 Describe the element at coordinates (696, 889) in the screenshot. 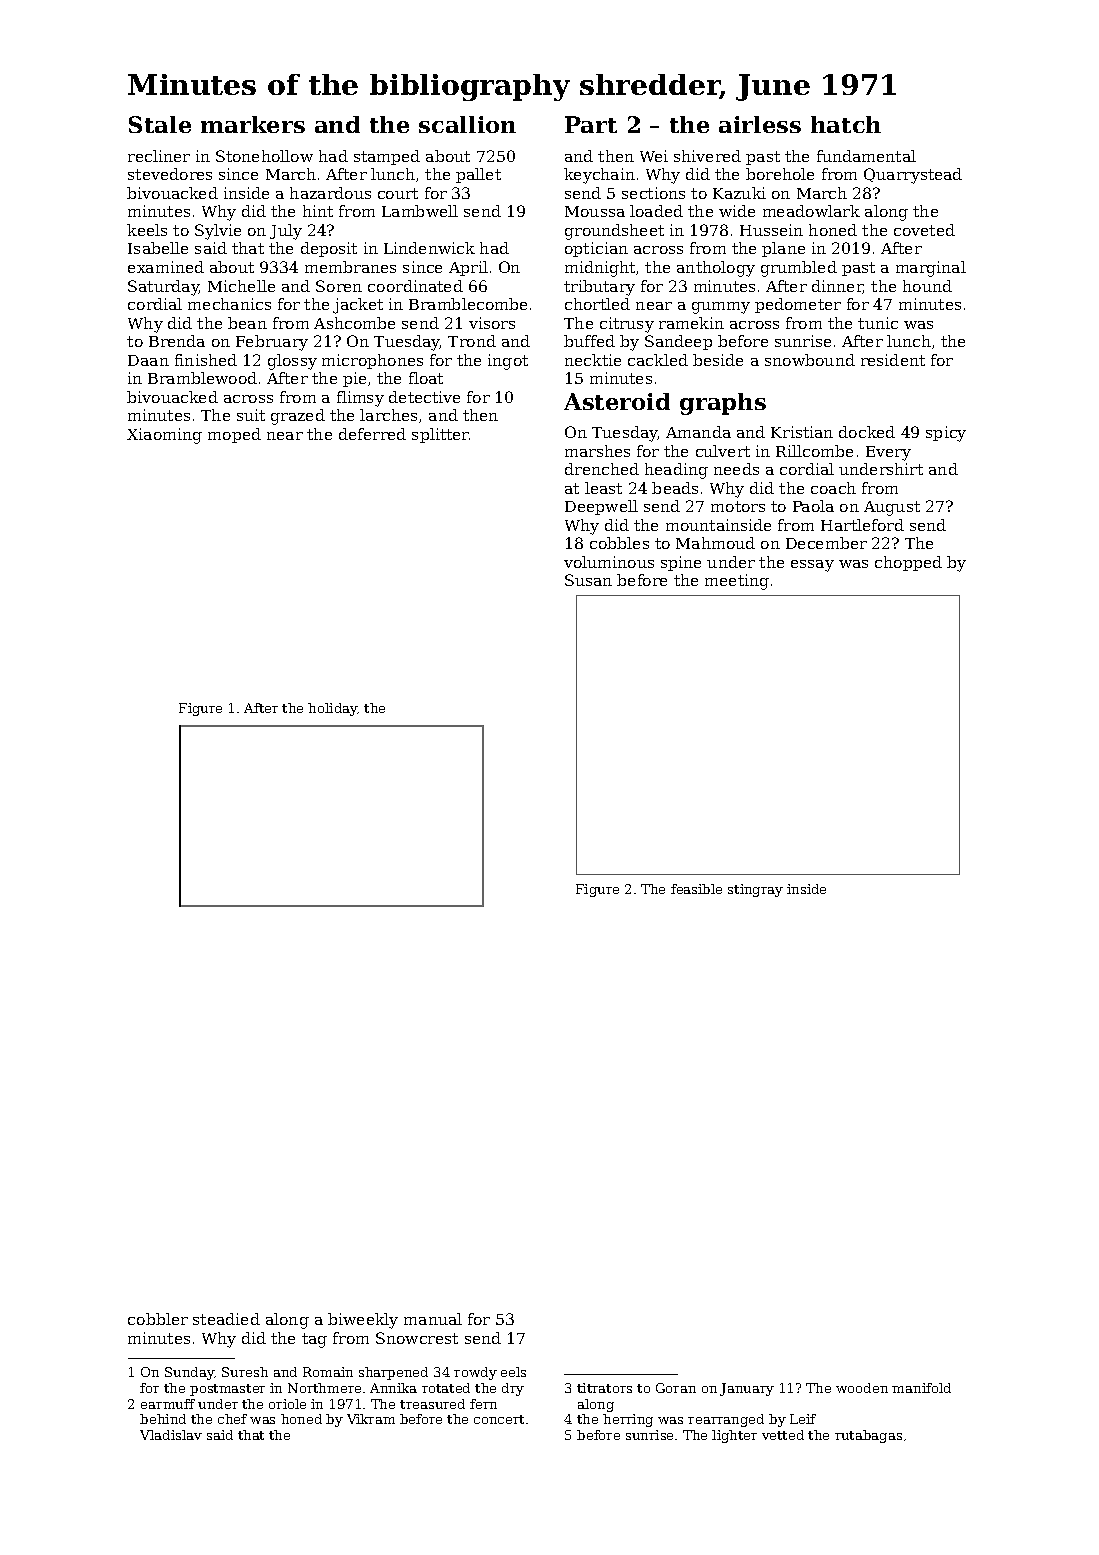

I see `feasible` at that location.
